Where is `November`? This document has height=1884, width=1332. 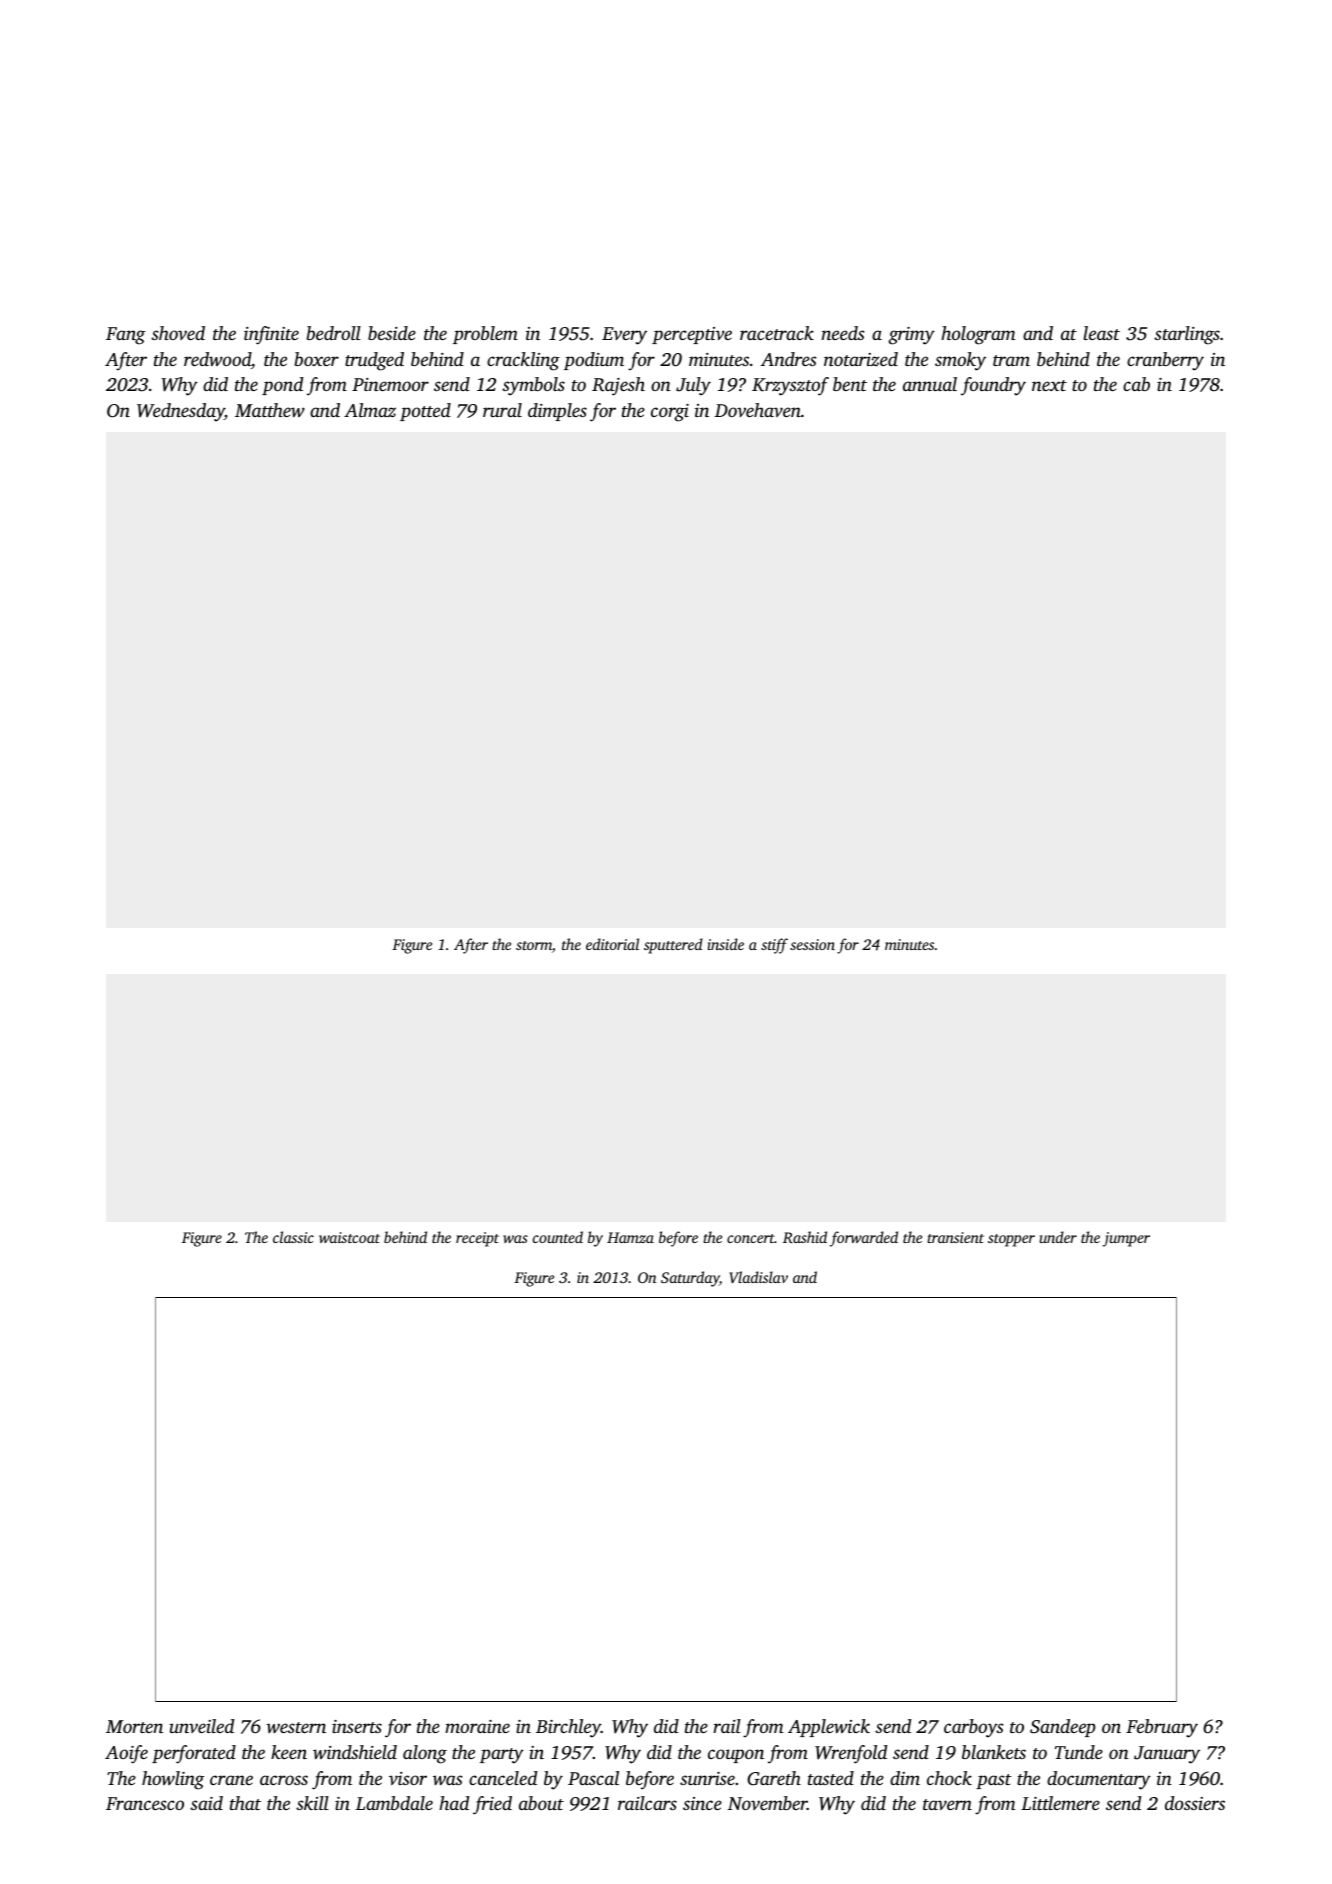
November is located at coordinates (767, 1803).
